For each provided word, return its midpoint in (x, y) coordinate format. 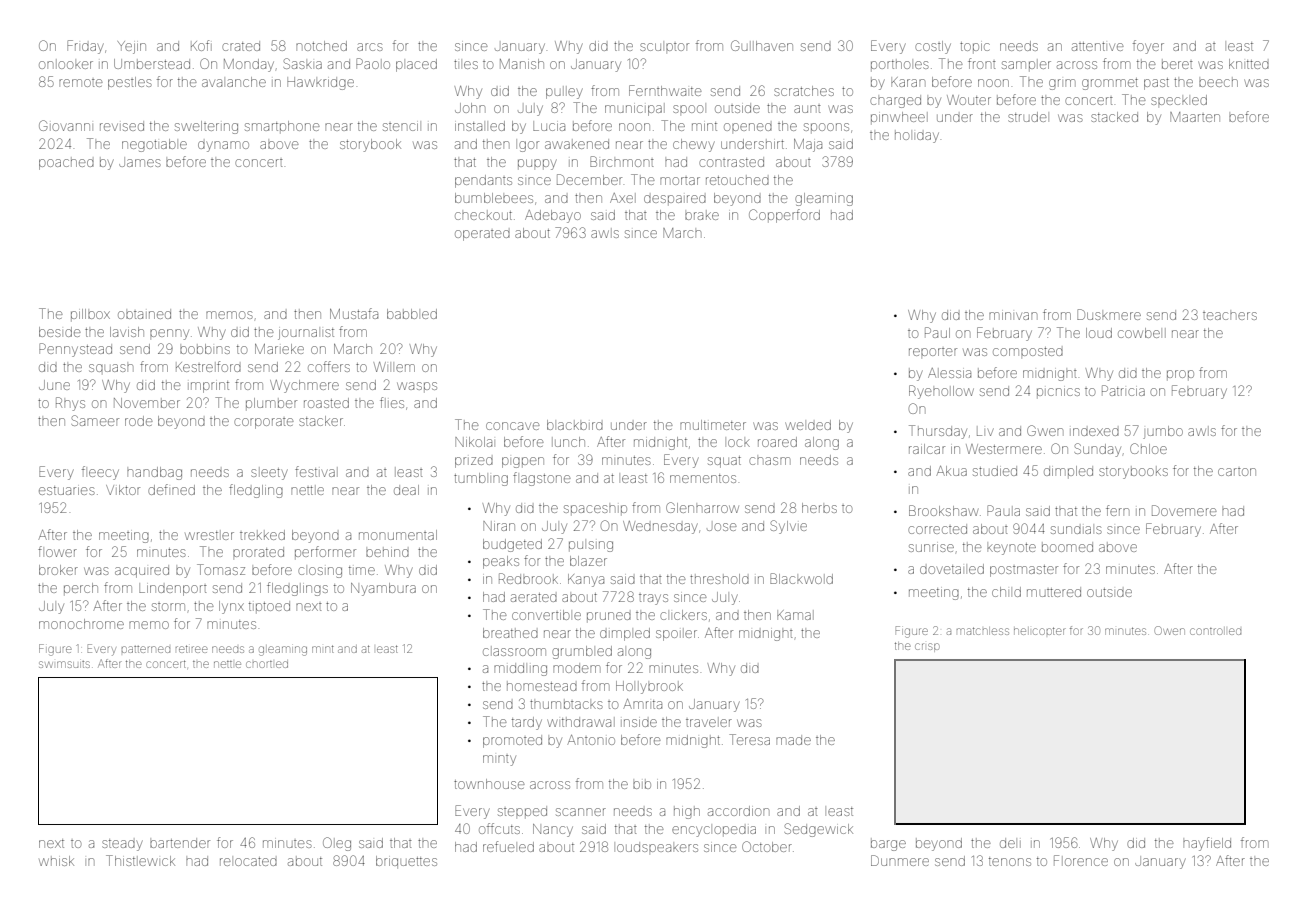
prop (1180, 375)
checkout (483, 215)
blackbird (575, 425)
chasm (769, 461)
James (140, 162)
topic (975, 47)
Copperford (784, 216)
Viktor (123, 490)
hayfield (1207, 844)
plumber (271, 404)
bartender (180, 843)
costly (933, 47)
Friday (85, 47)
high (687, 812)
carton (1237, 472)
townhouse (489, 784)
